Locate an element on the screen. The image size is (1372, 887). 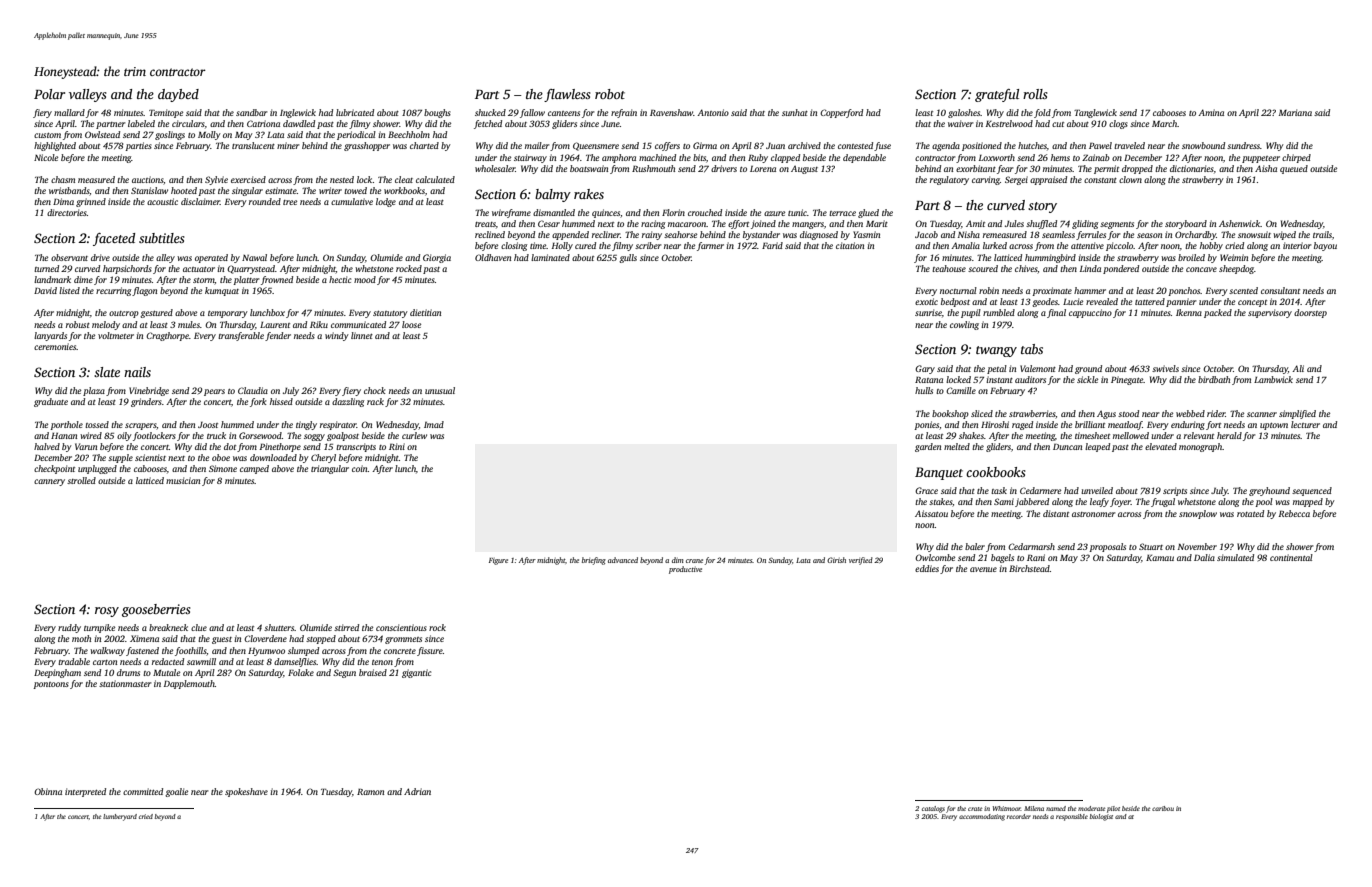
fallow is located at coordinates (532, 113).
